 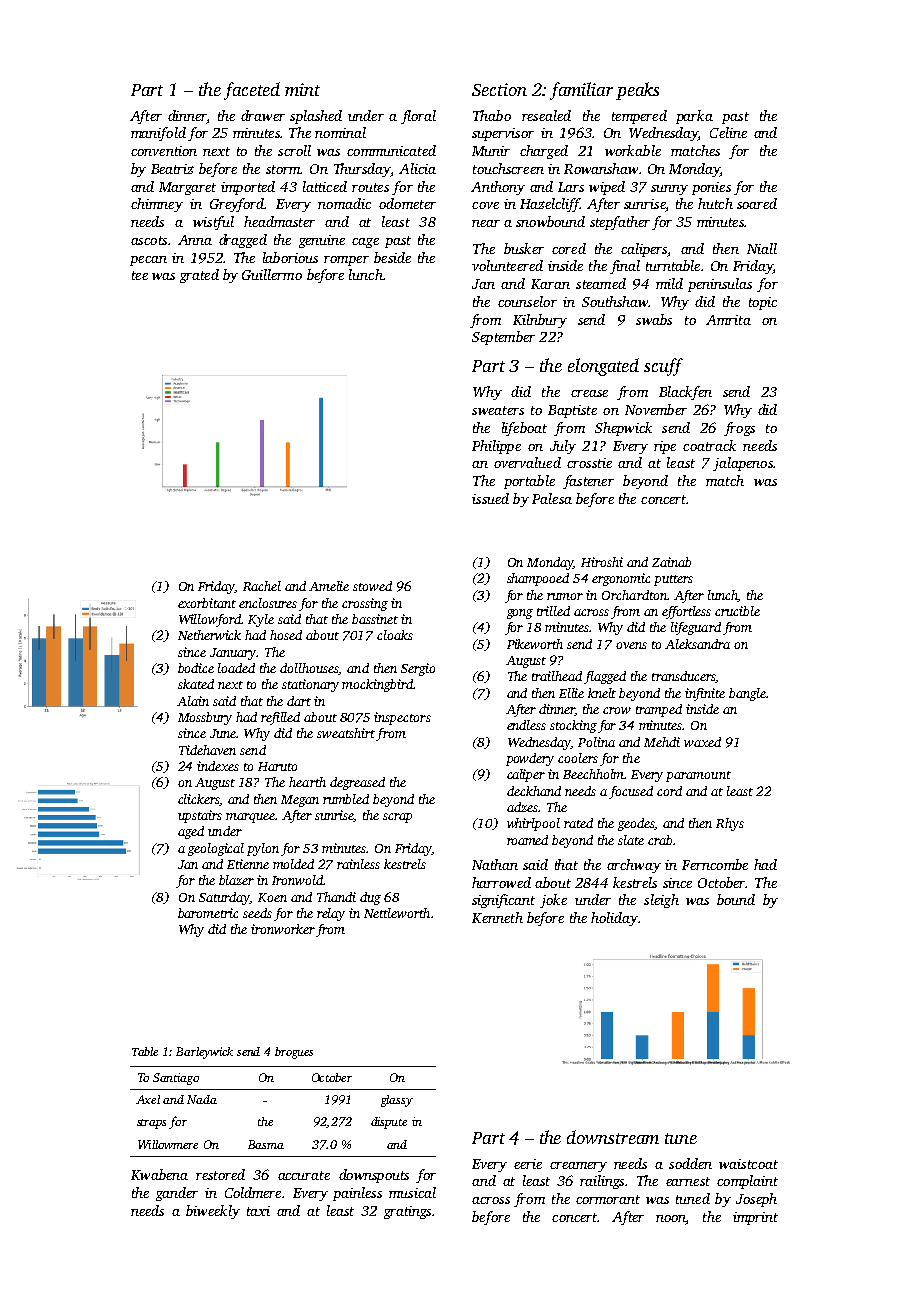 What do you see at coordinates (625, 267) in the document?
I see `final` at bounding box center [625, 267].
